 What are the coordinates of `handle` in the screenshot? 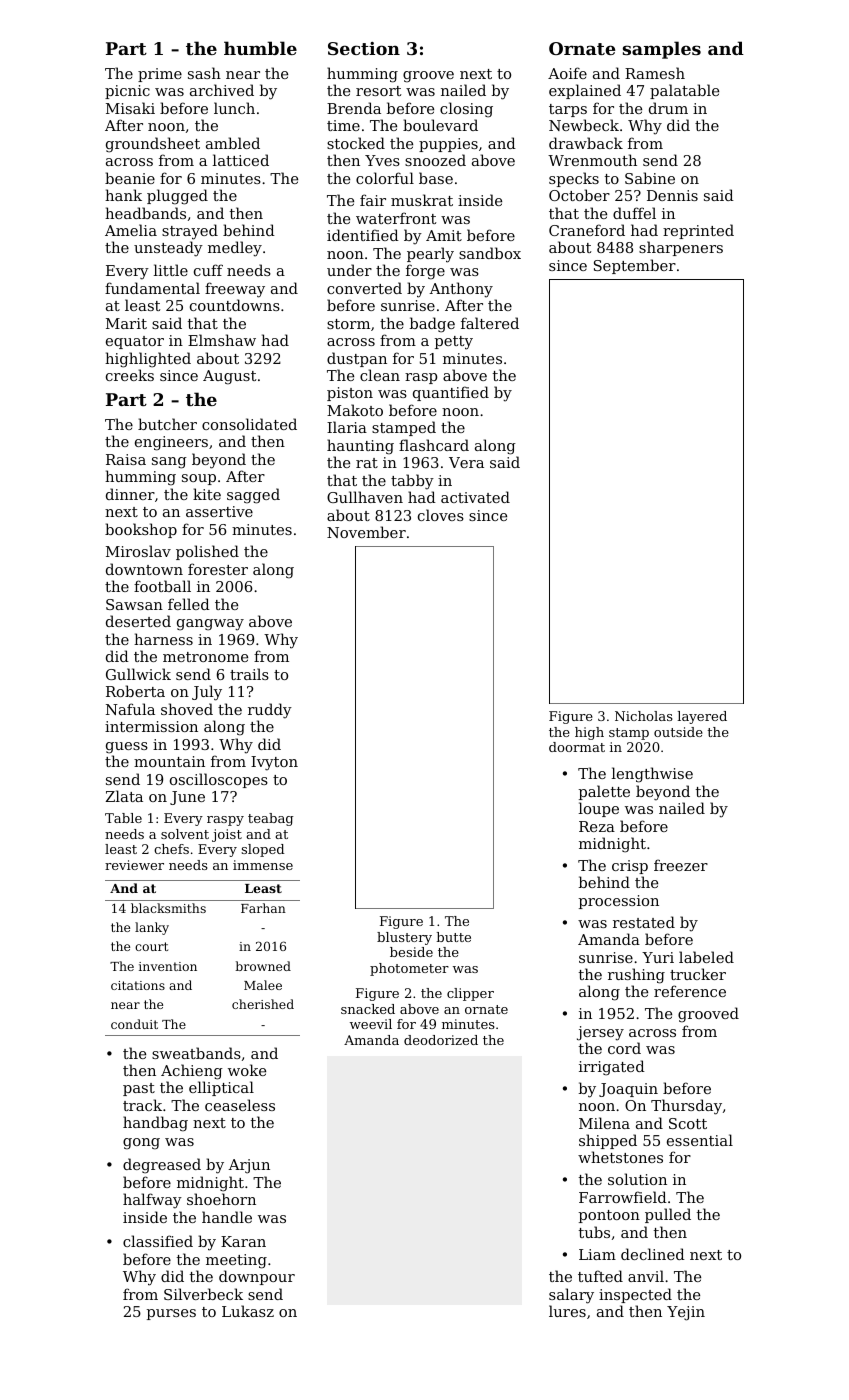 It's located at (227, 1217).
